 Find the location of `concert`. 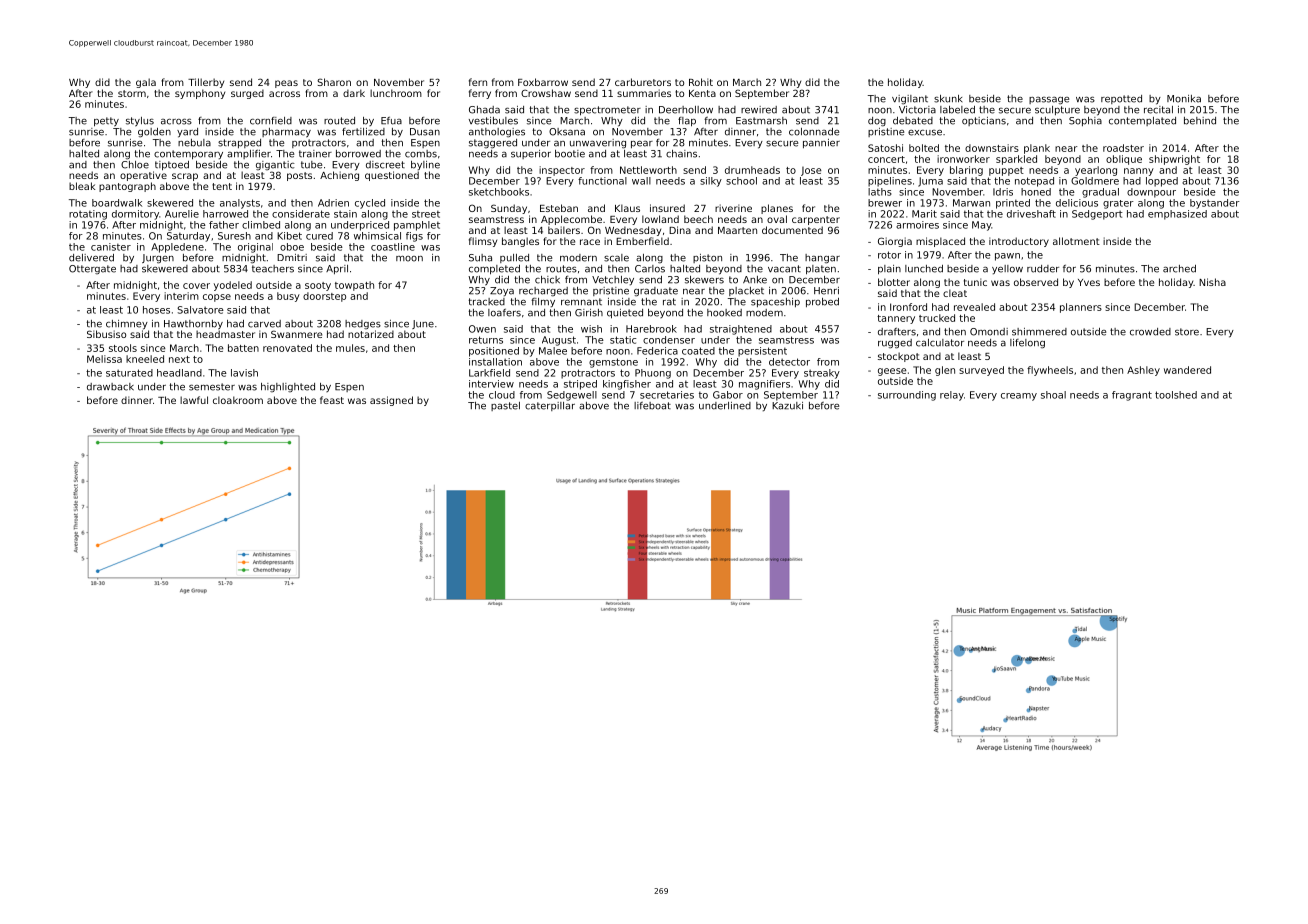

concert is located at coordinates (886, 159).
